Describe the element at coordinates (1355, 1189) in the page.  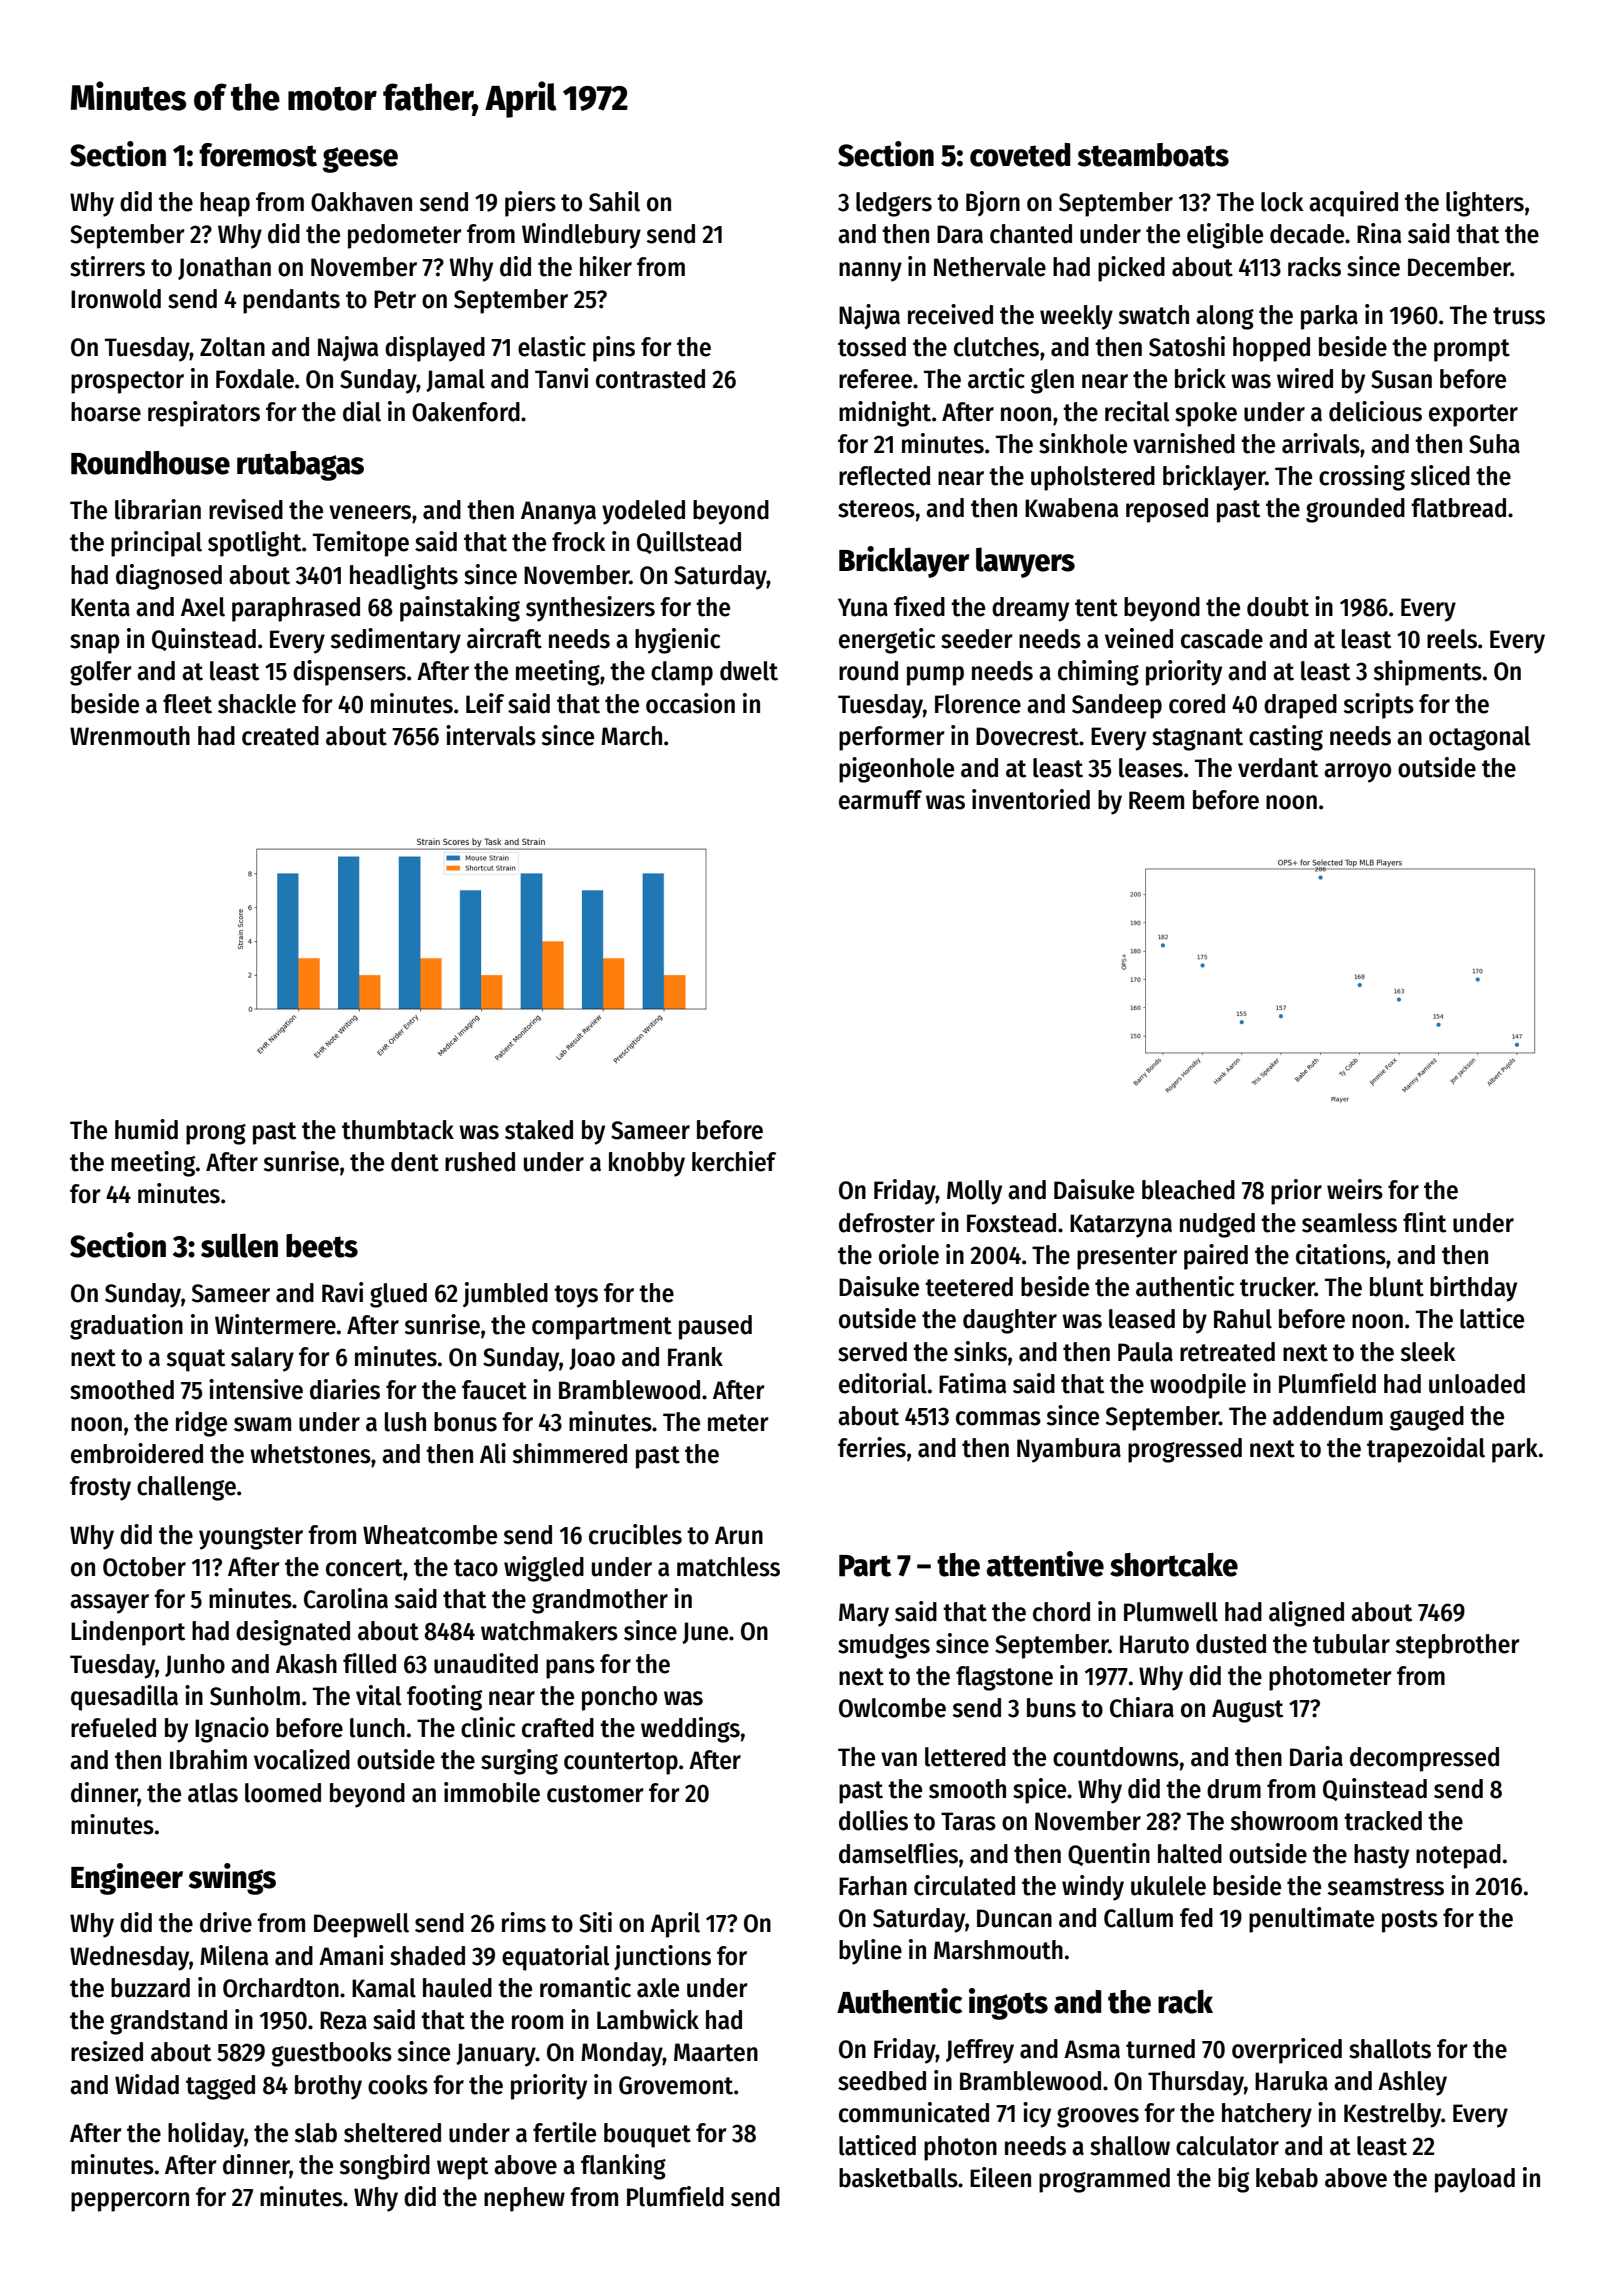
I see `weirs` at that location.
